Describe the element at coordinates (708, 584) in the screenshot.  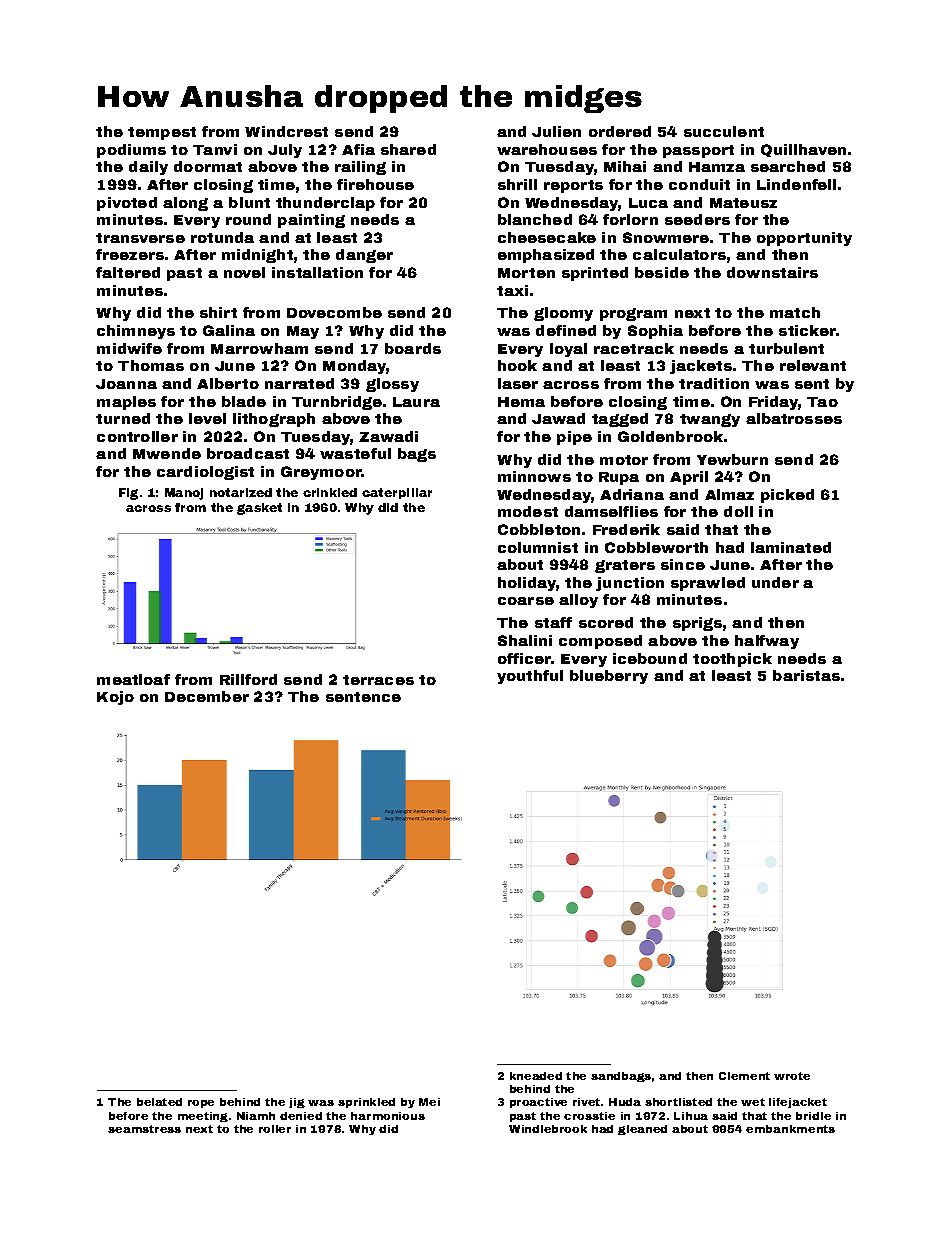
I see `sprawled` at that location.
